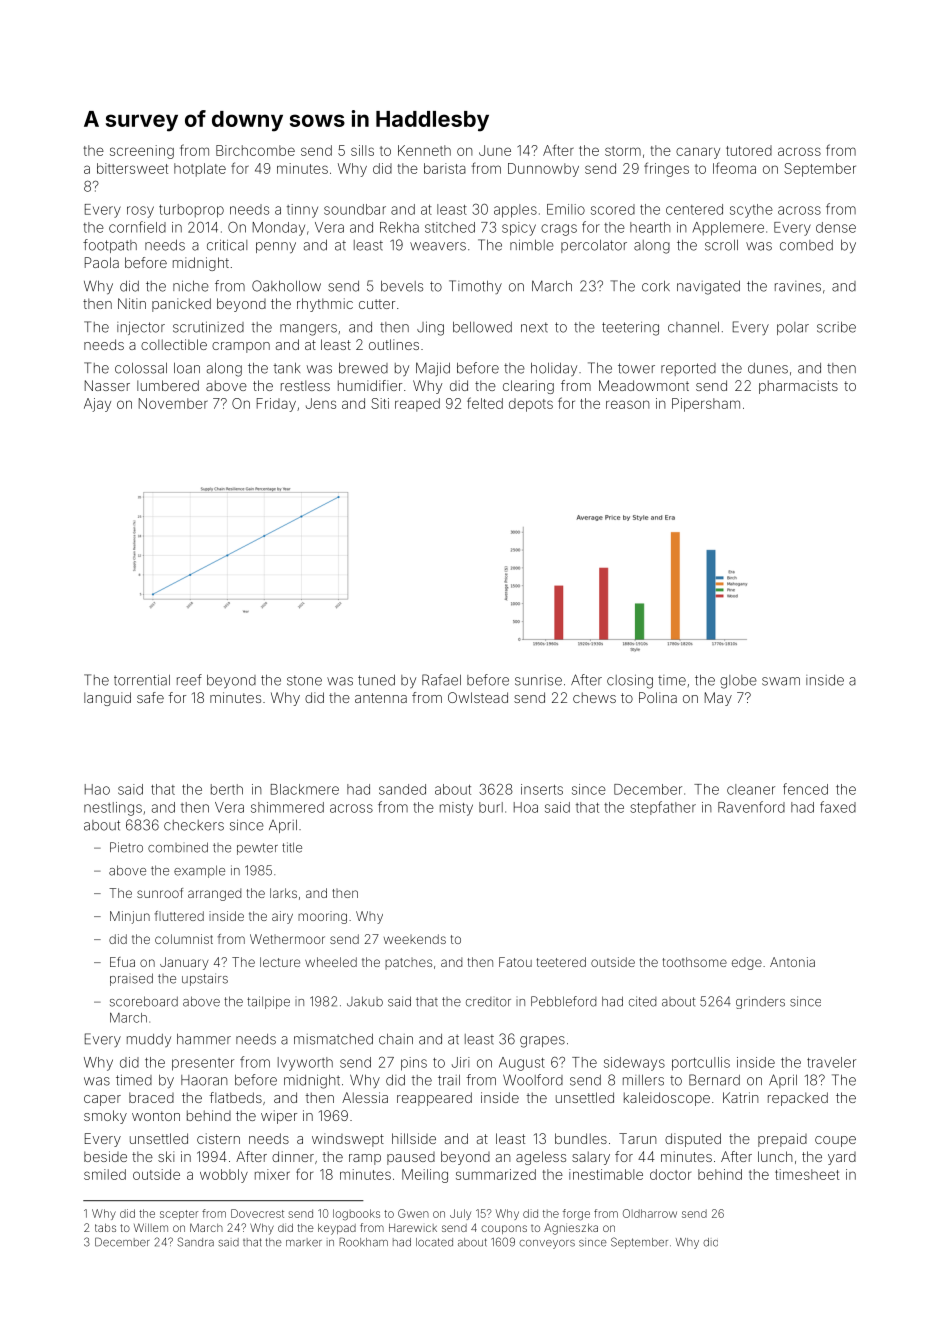 Image resolution: width=940 pixels, height=1335 pixels. What do you see at coordinates (142, 152) in the screenshot?
I see `screening` at bounding box center [142, 152].
